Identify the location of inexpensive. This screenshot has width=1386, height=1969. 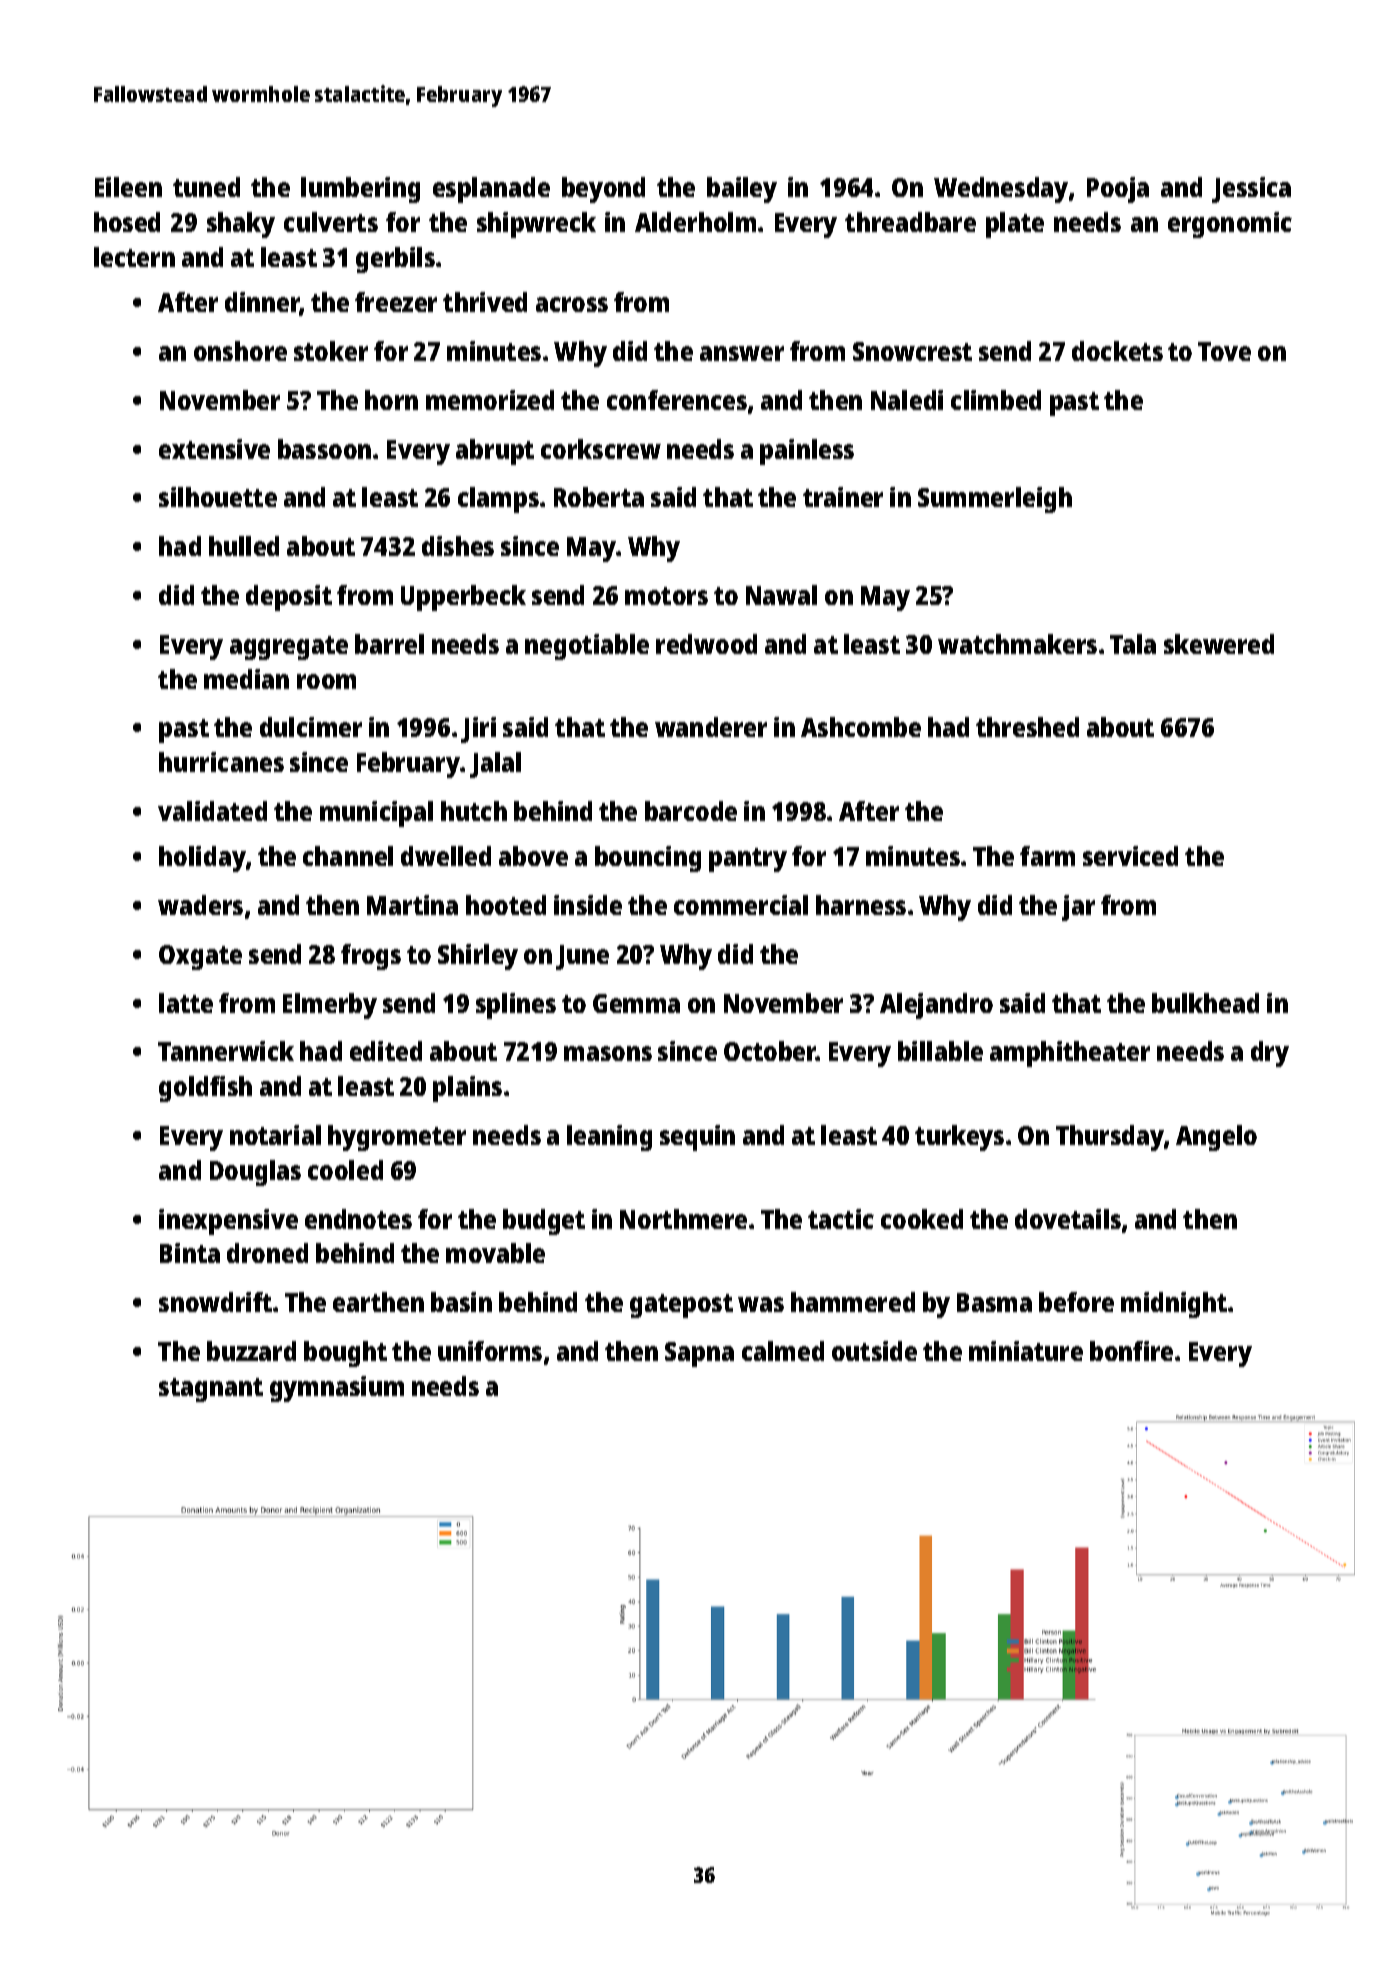
(228, 1222).
